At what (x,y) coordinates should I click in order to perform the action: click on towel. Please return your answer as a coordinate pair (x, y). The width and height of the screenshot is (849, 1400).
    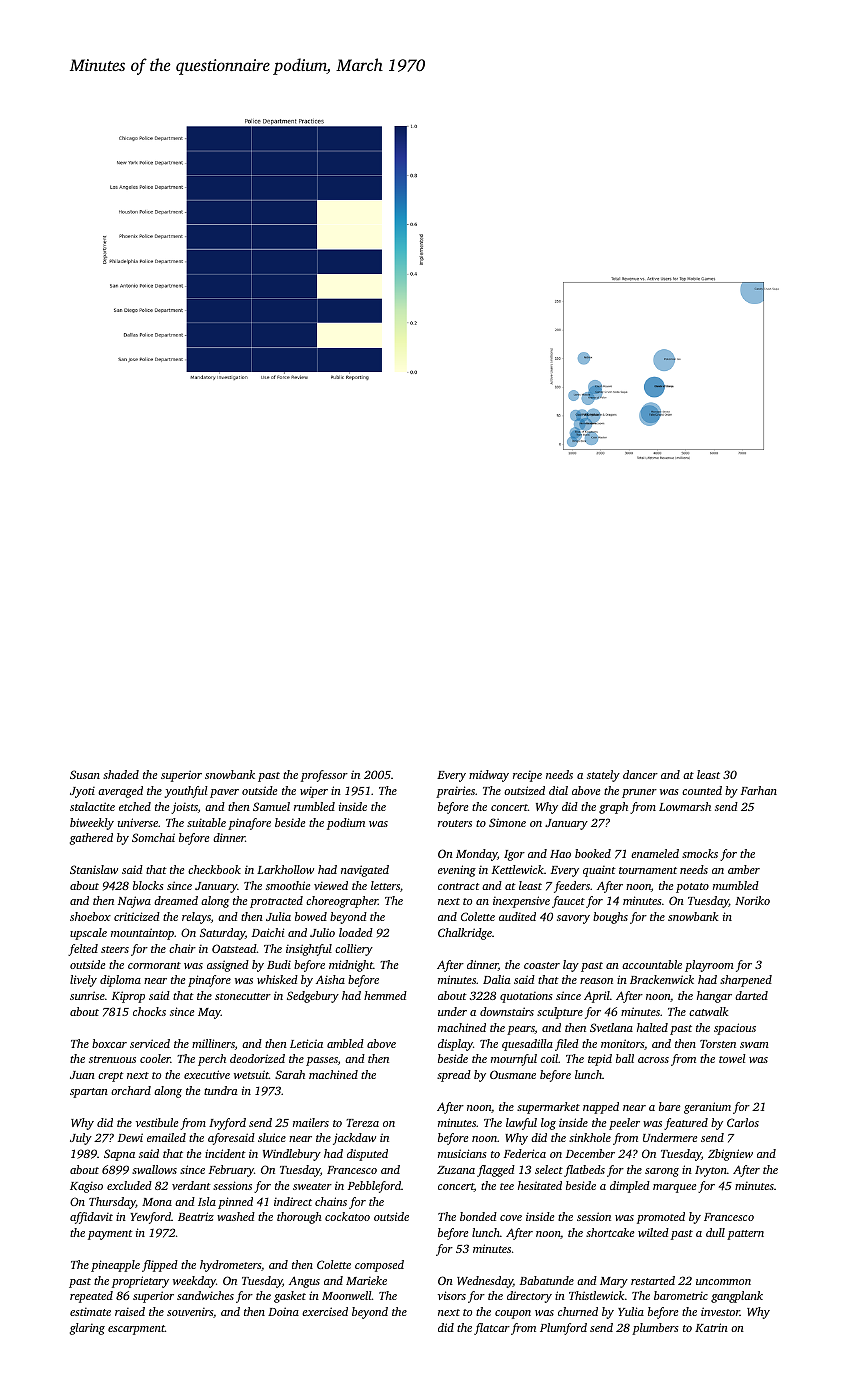
    Looking at the image, I should click on (732, 1058).
